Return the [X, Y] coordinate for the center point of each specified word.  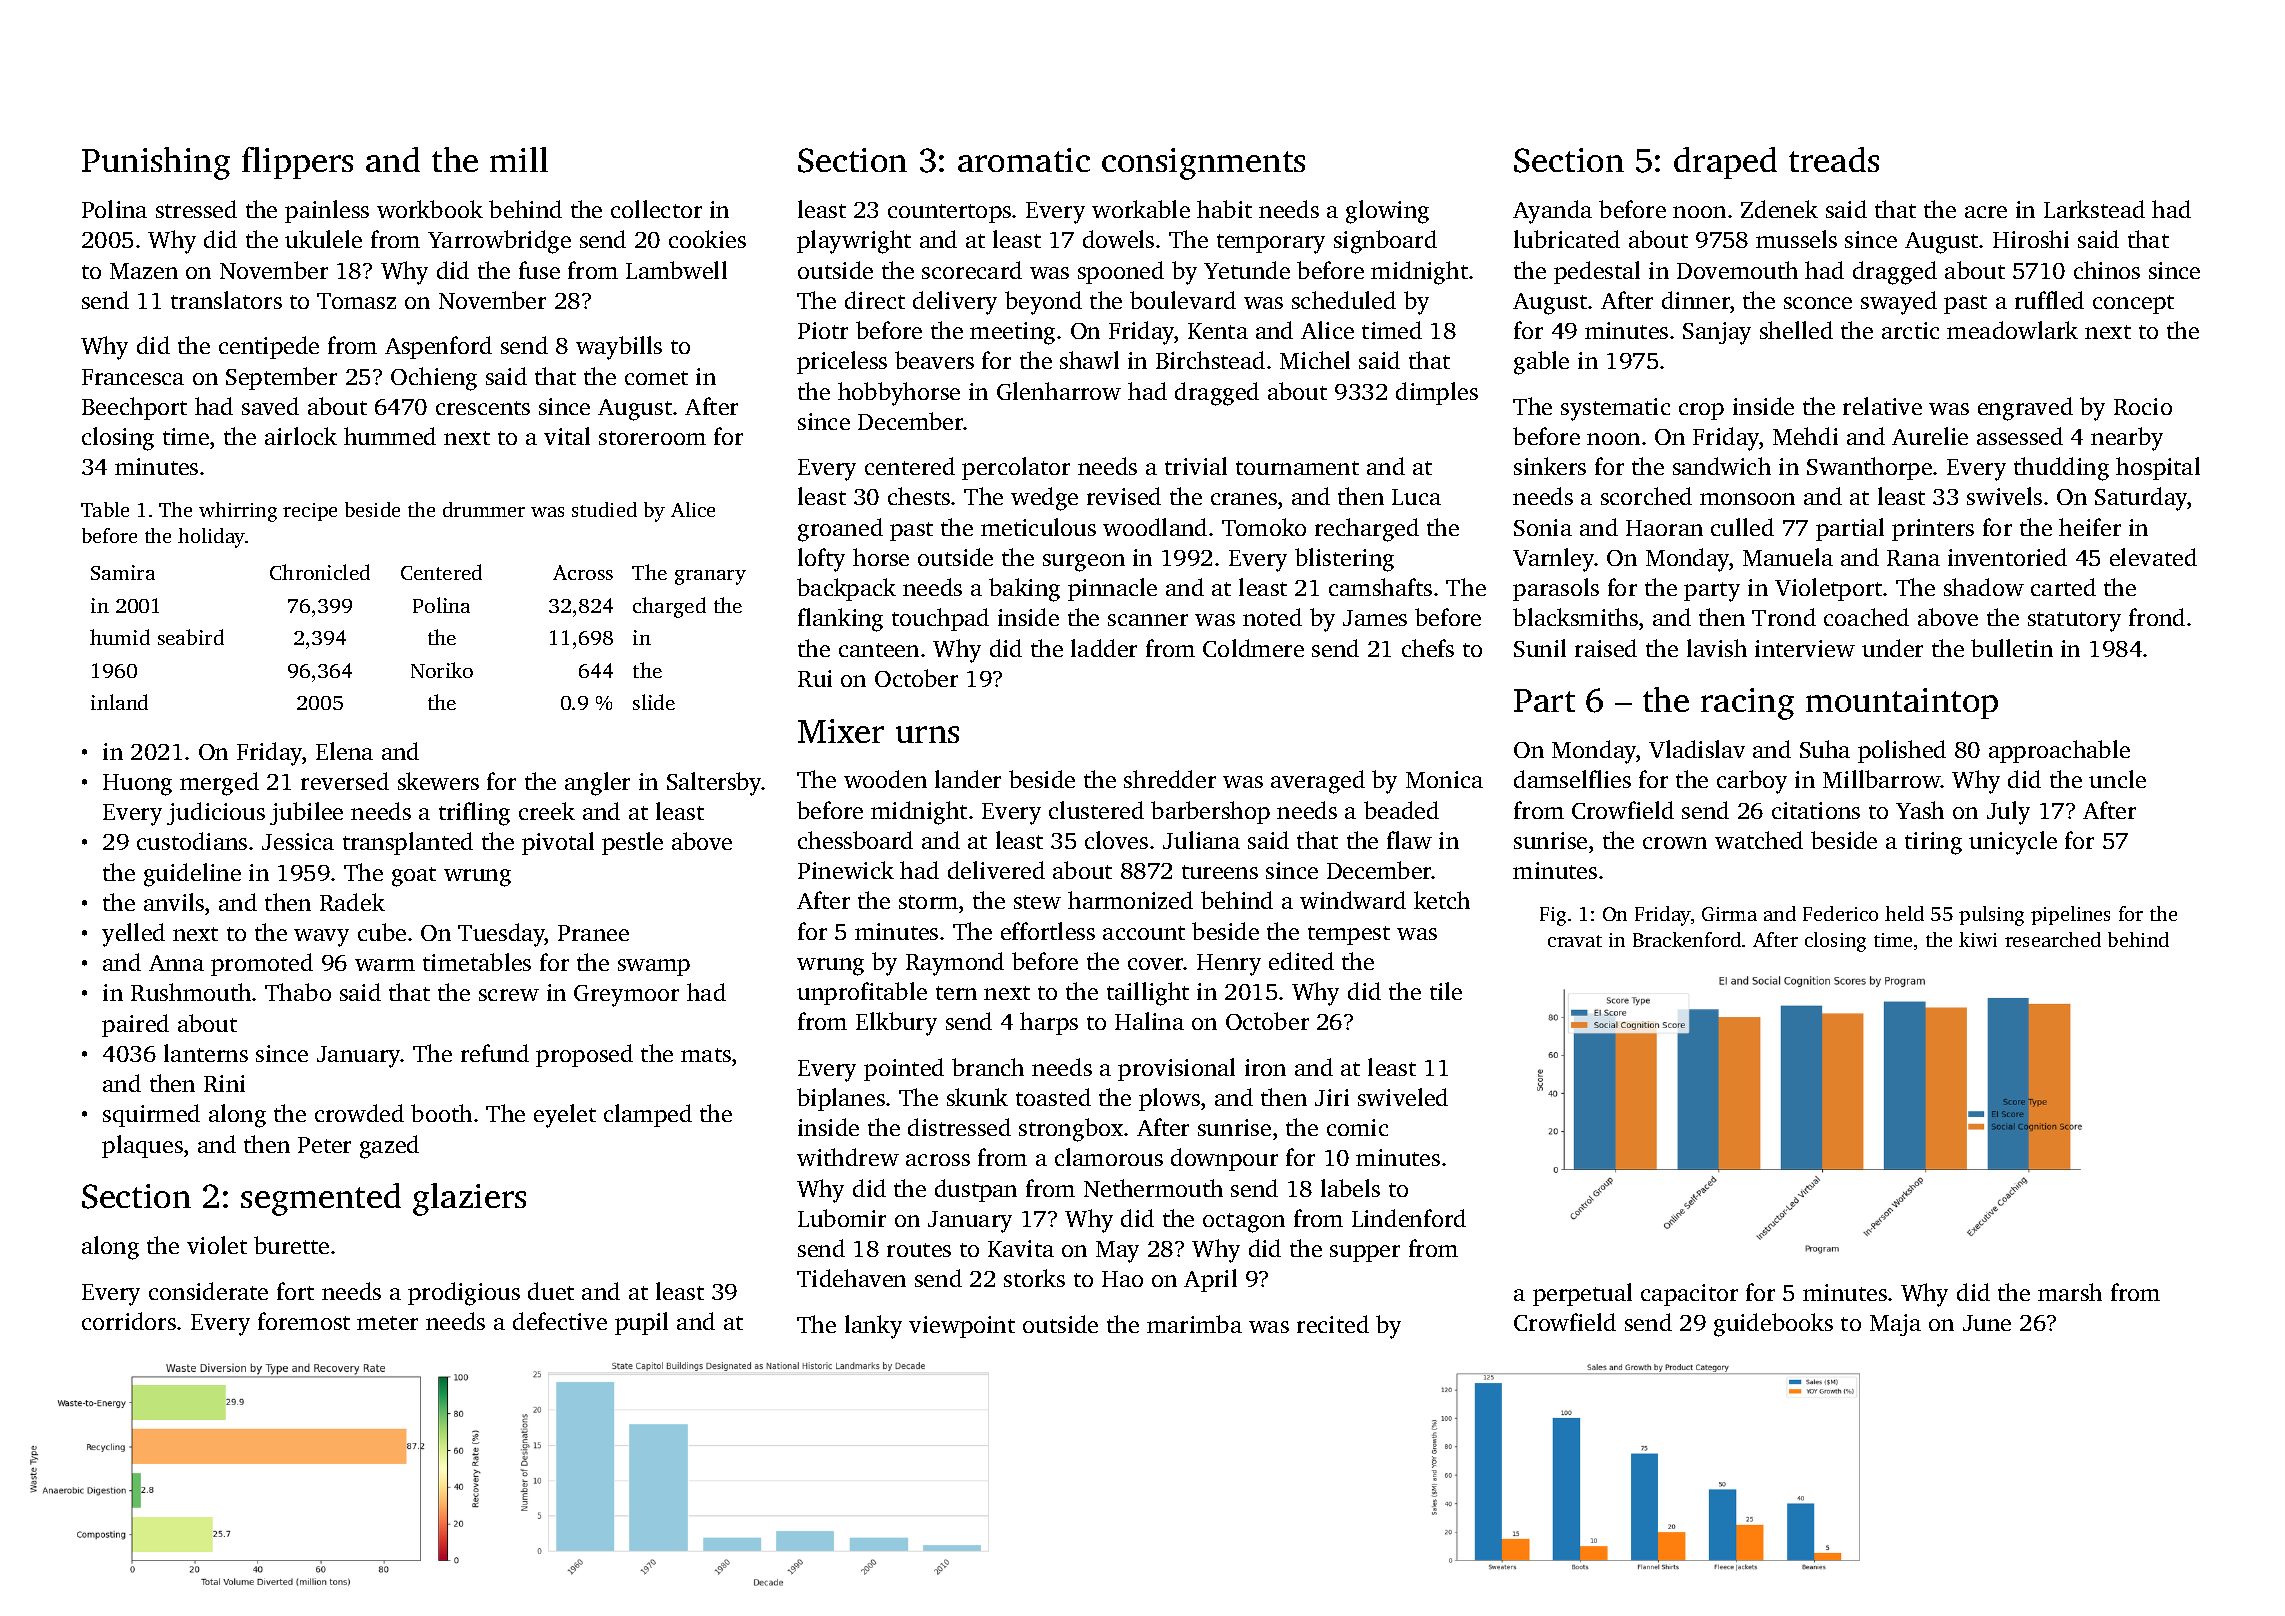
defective [560, 1321]
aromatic [1024, 160]
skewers [438, 781]
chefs [1428, 648]
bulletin [2012, 648]
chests [919, 496]
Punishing [156, 163]
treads [1834, 159]
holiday [211, 538]
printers [1933, 530]
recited [1333, 1324]
